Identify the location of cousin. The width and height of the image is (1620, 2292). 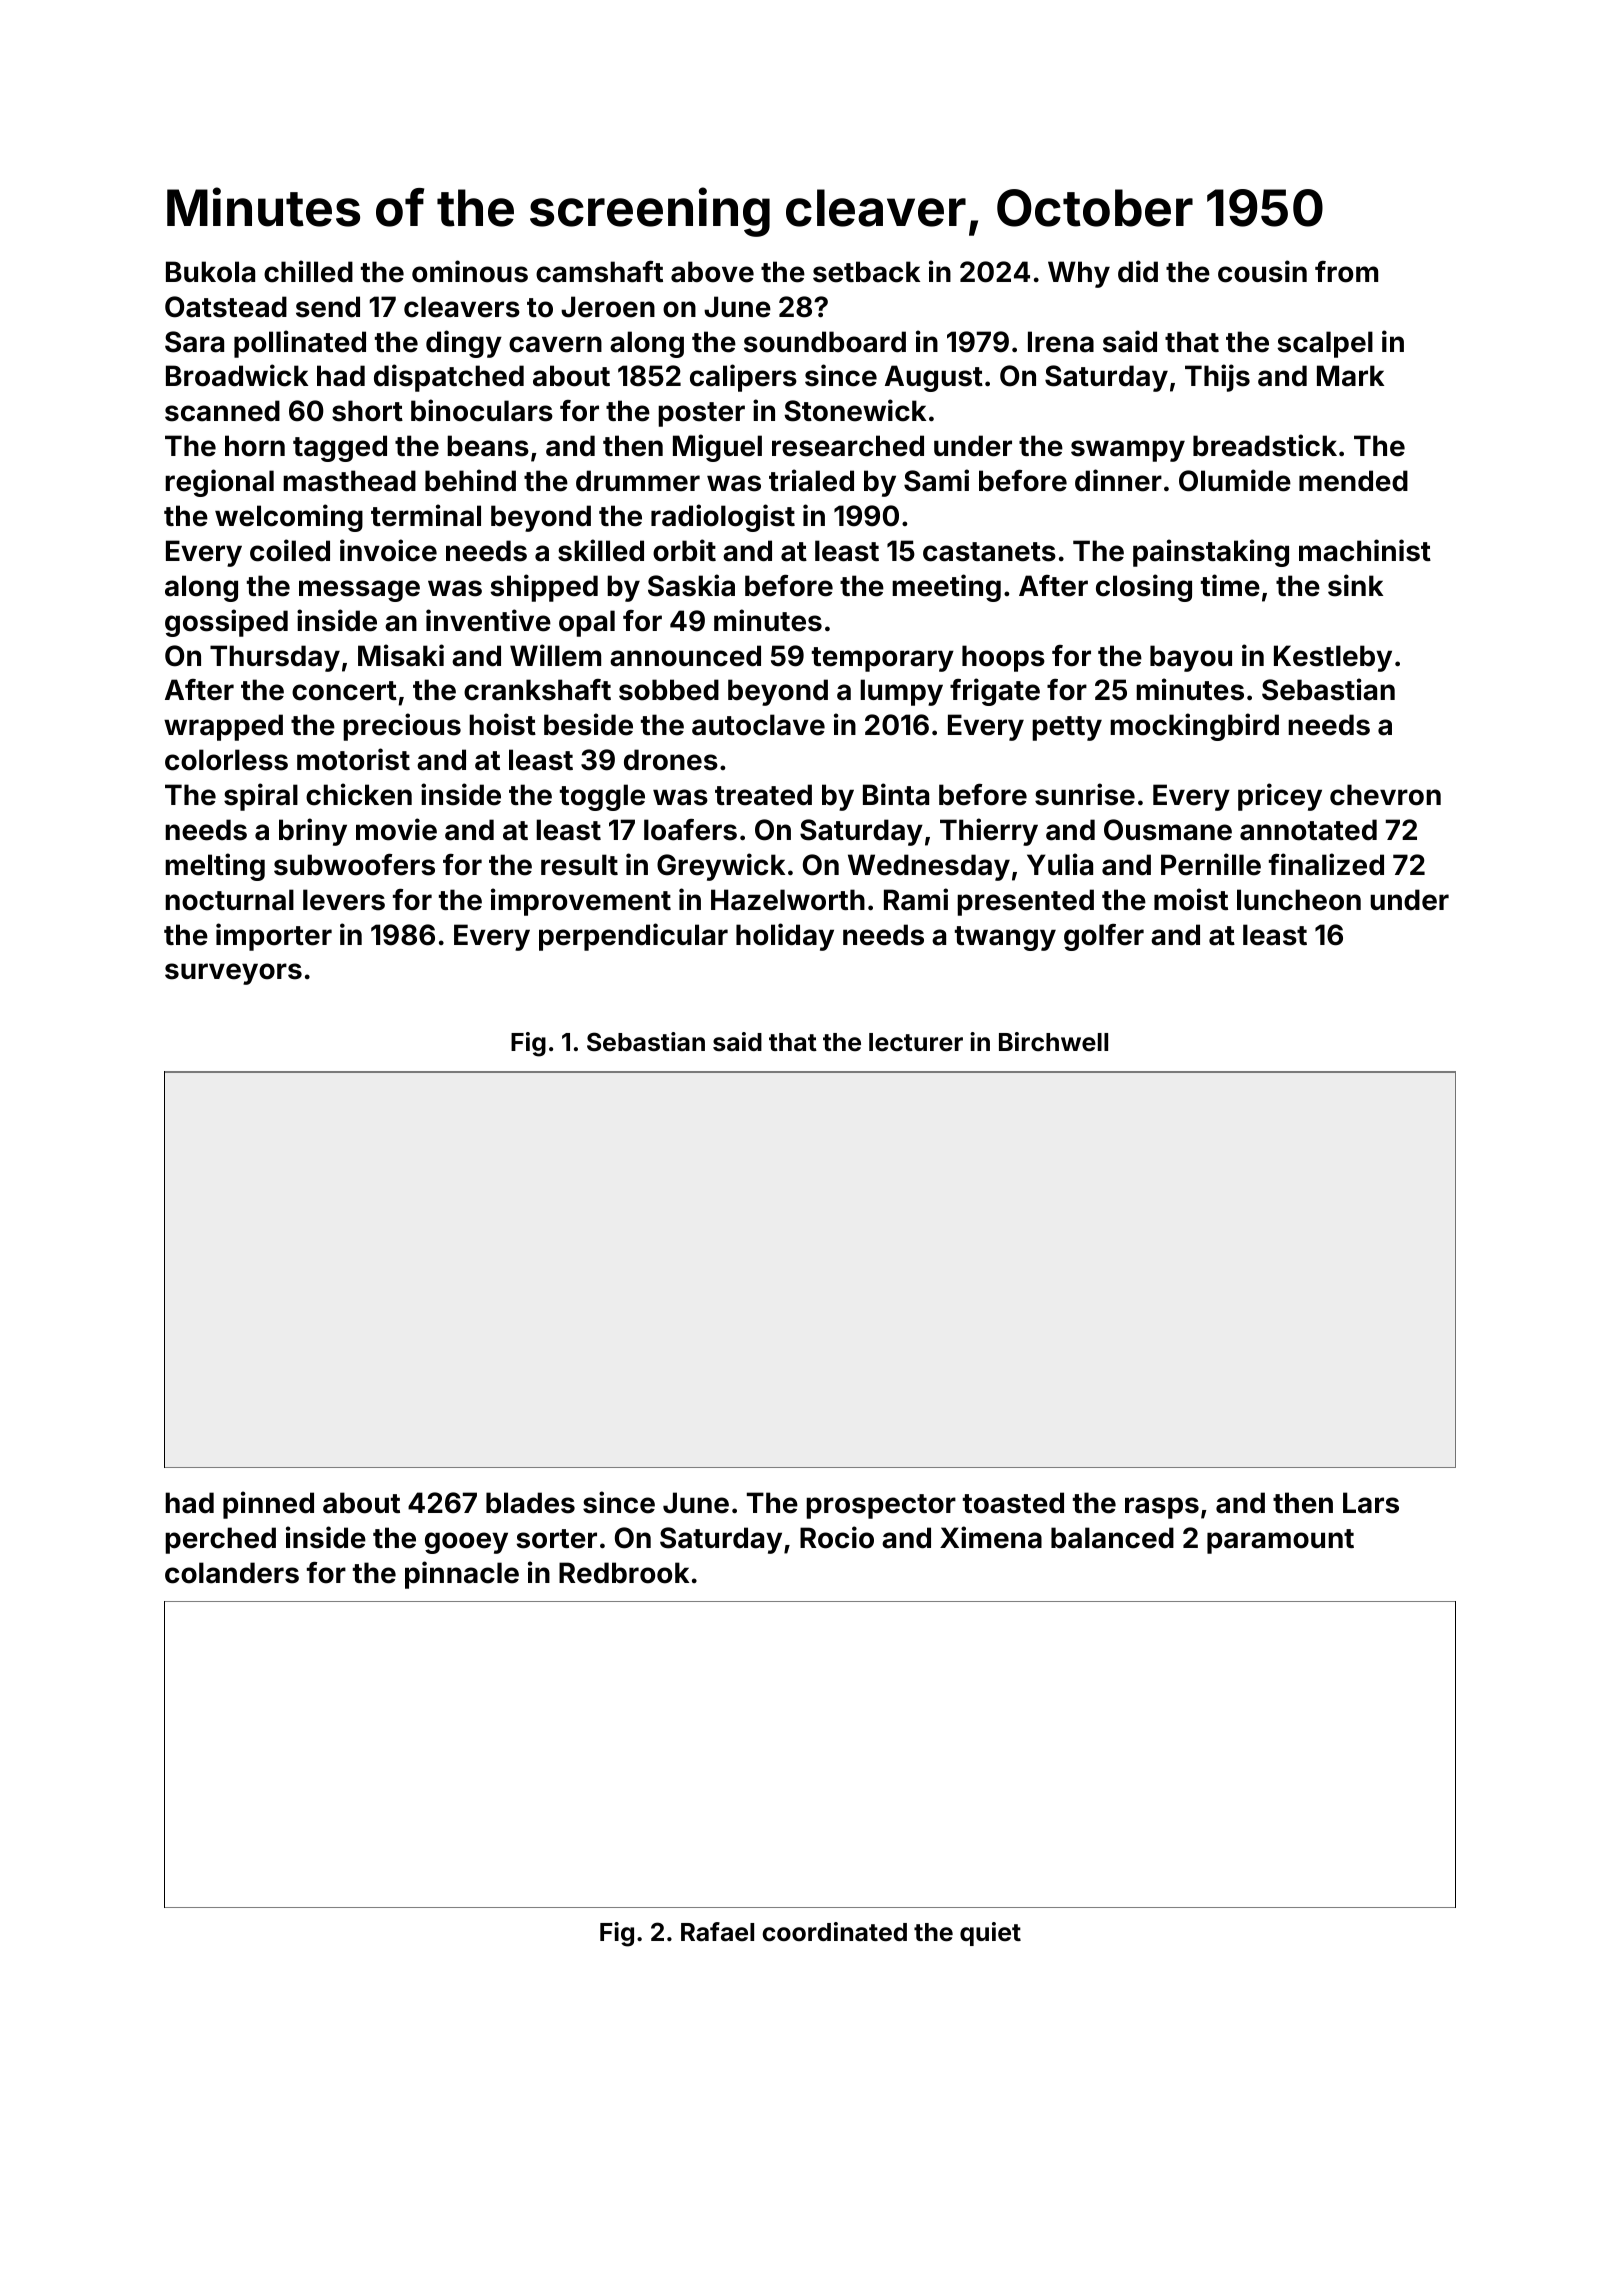
(1262, 271).
